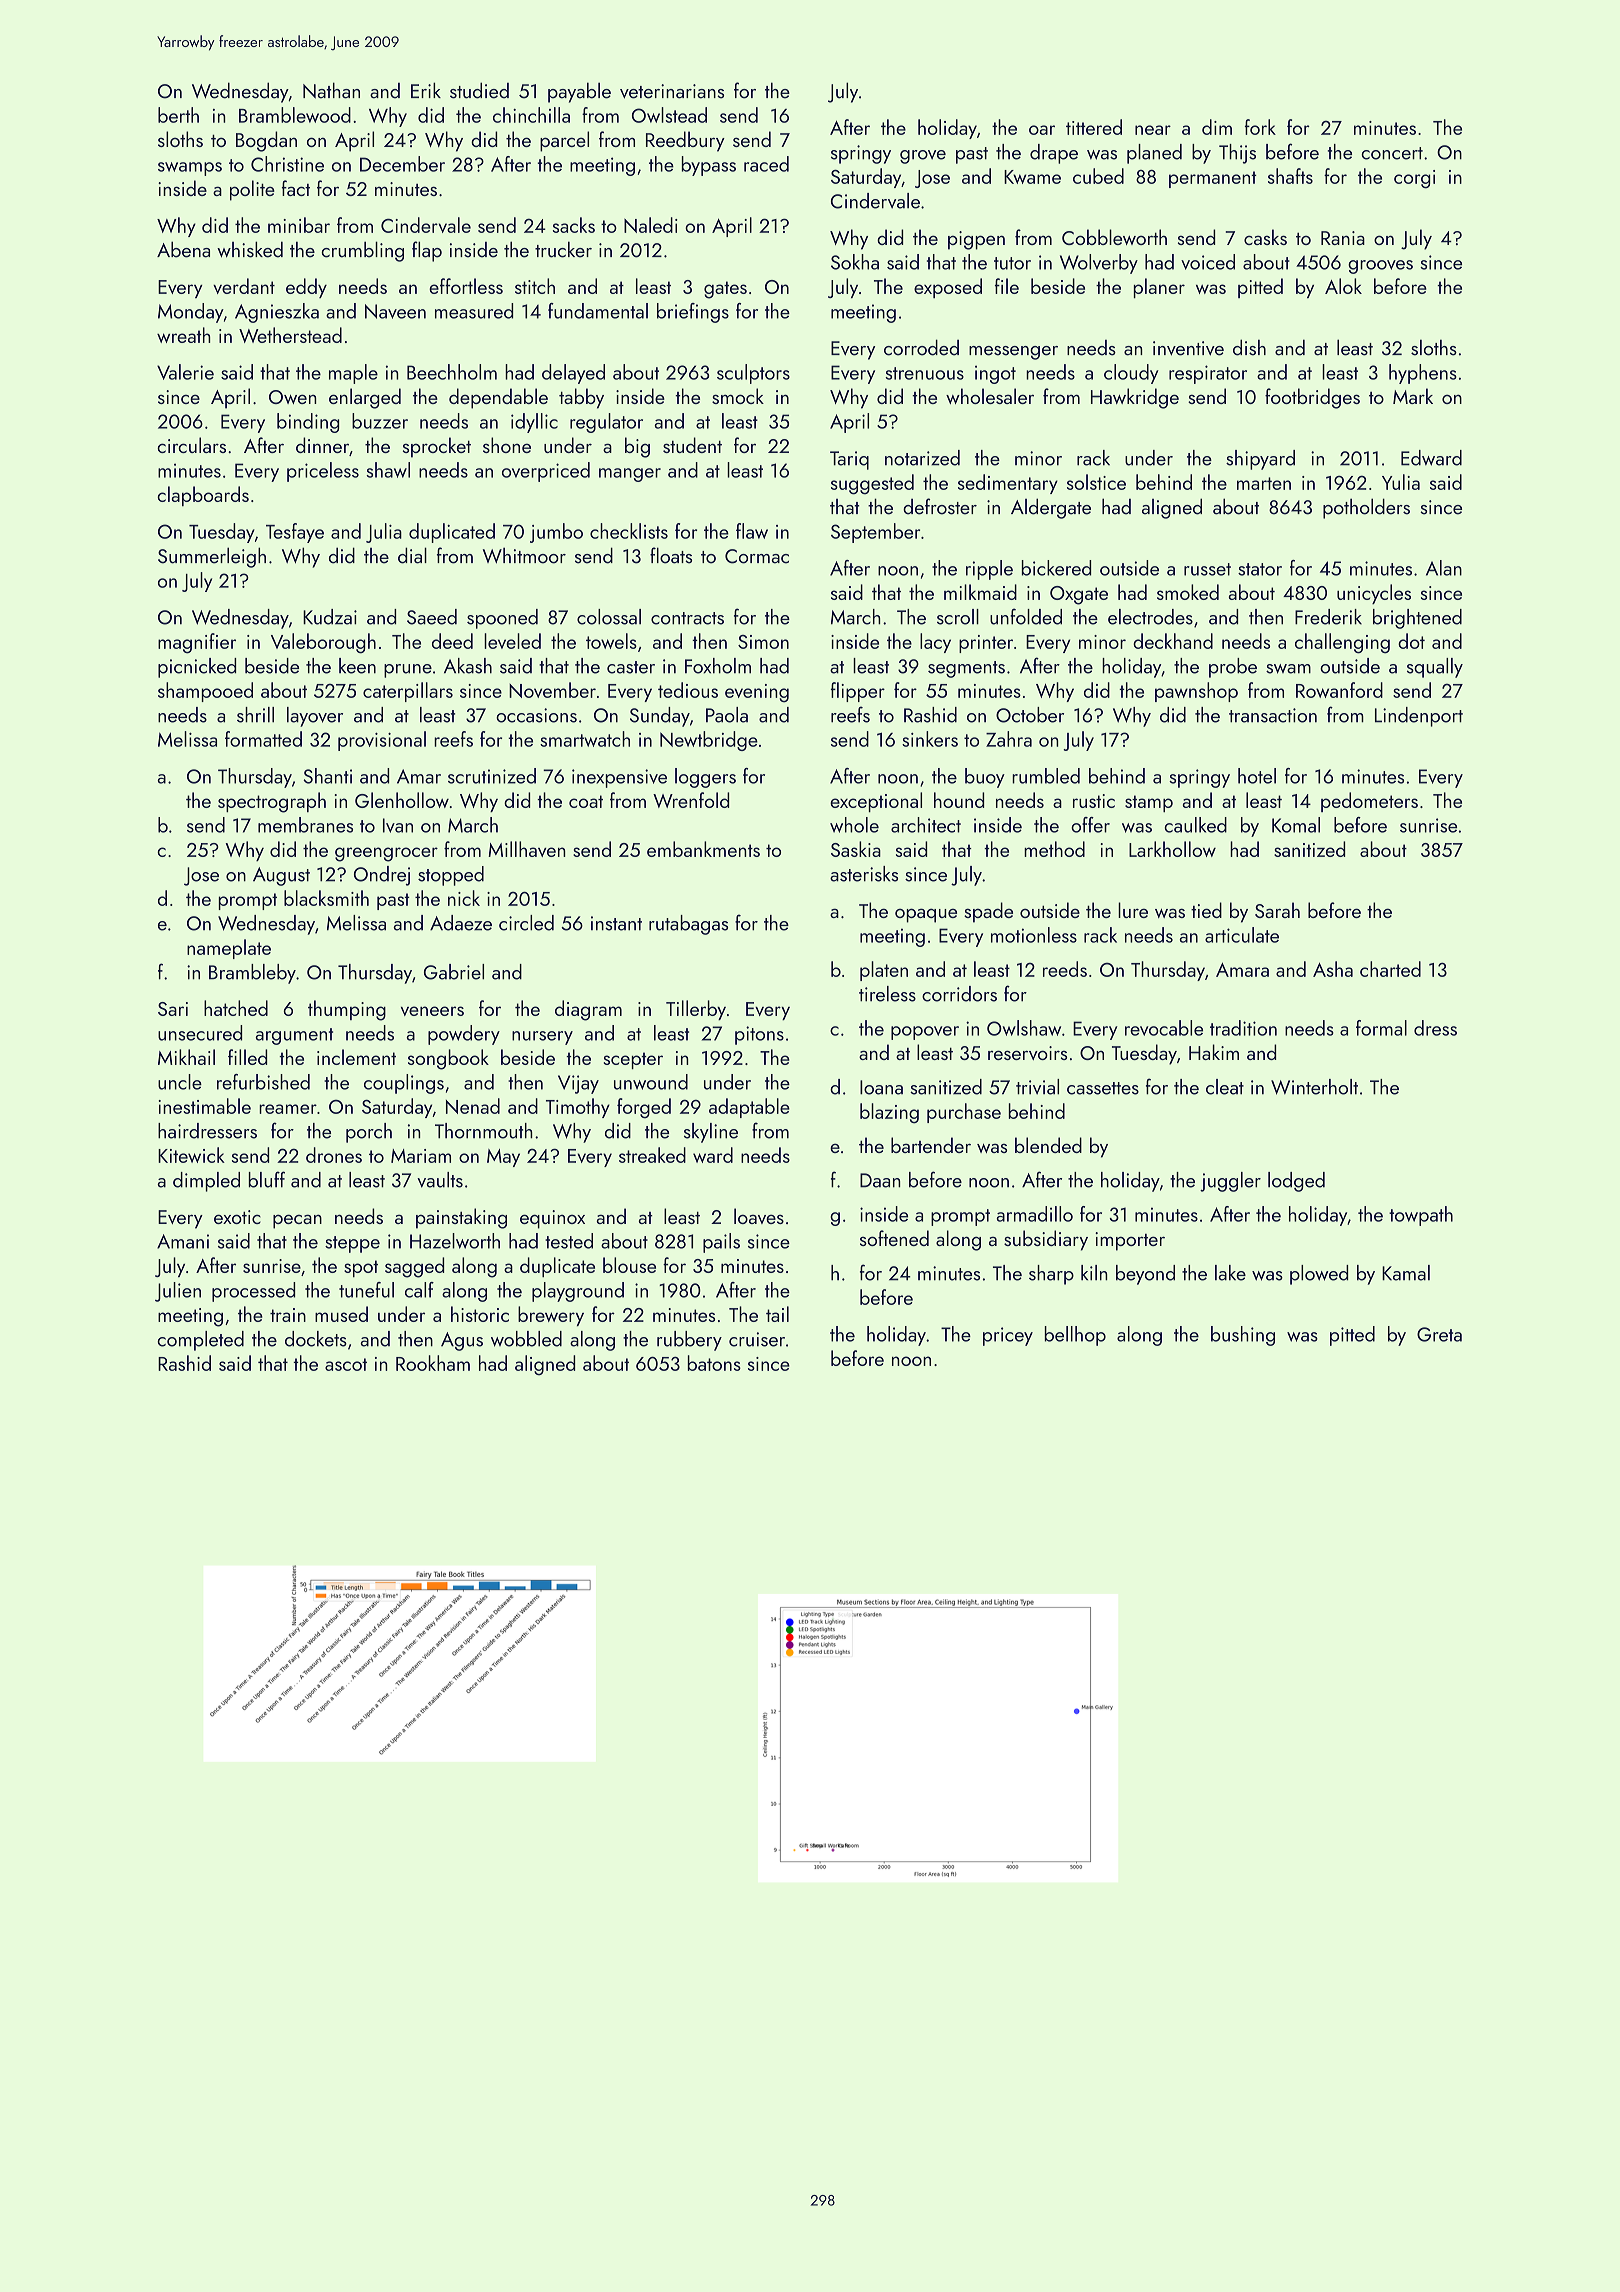  I want to click on flap, so click(427, 251).
